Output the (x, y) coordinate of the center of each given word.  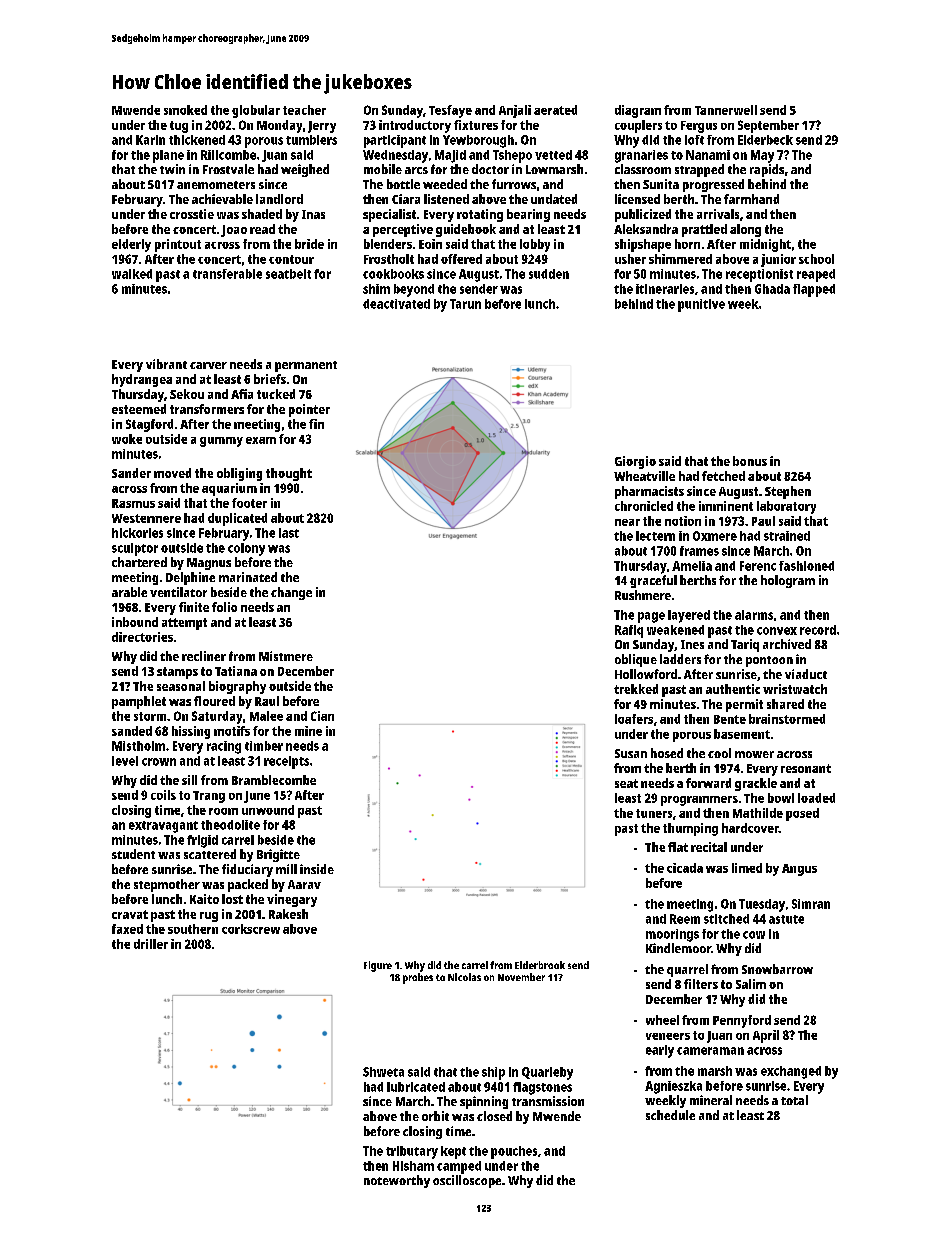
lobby (535, 245)
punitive (701, 305)
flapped (814, 290)
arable (129, 592)
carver (208, 365)
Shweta (383, 1072)
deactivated (396, 304)
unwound (268, 810)
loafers (634, 719)
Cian (322, 716)
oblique (636, 660)
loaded (816, 798)
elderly (131, 245)
